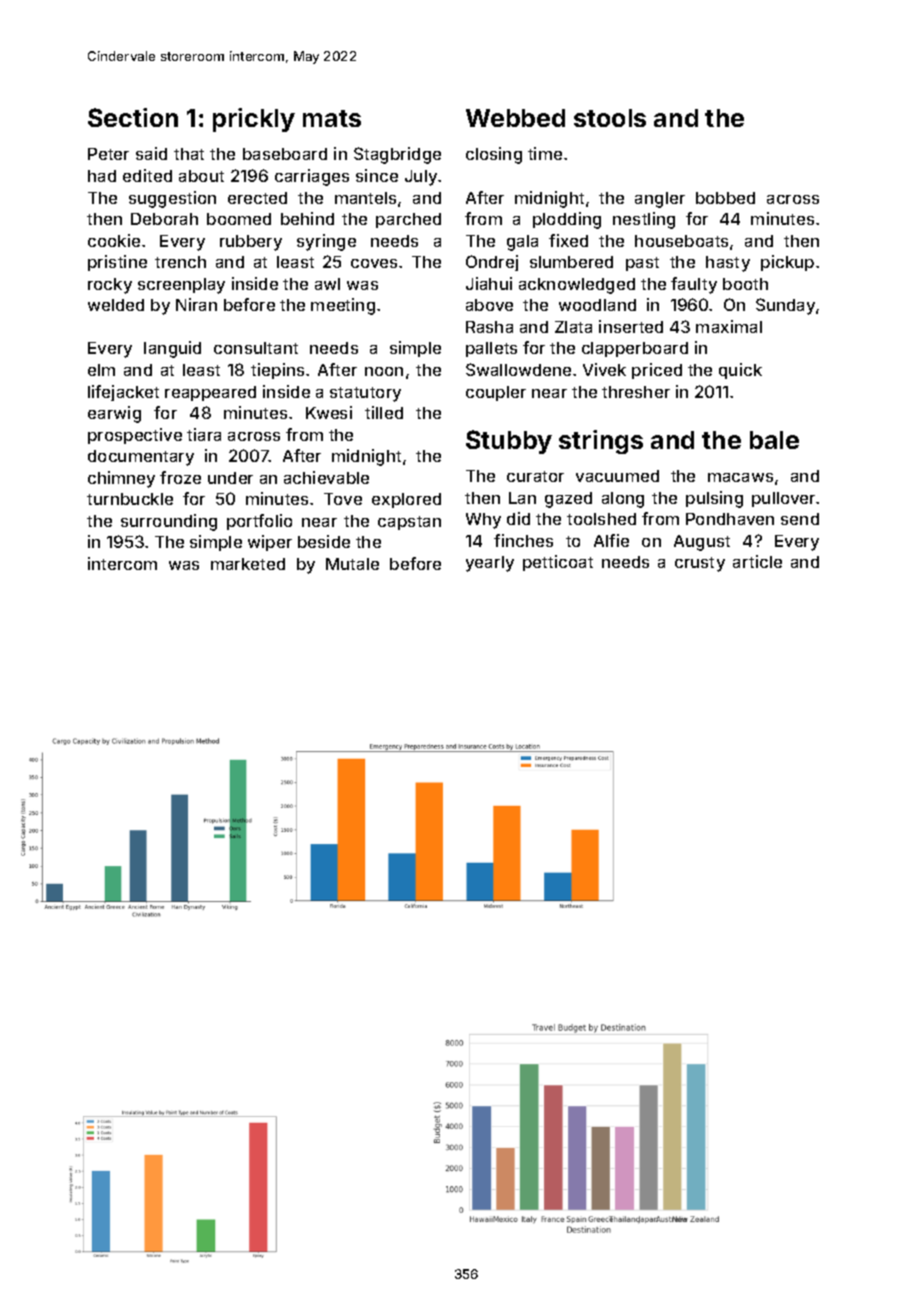 The image size is (908, 1316). Describe the element at coordinates (210, 393) in the screenshot. I see `reappeared` at that location.
